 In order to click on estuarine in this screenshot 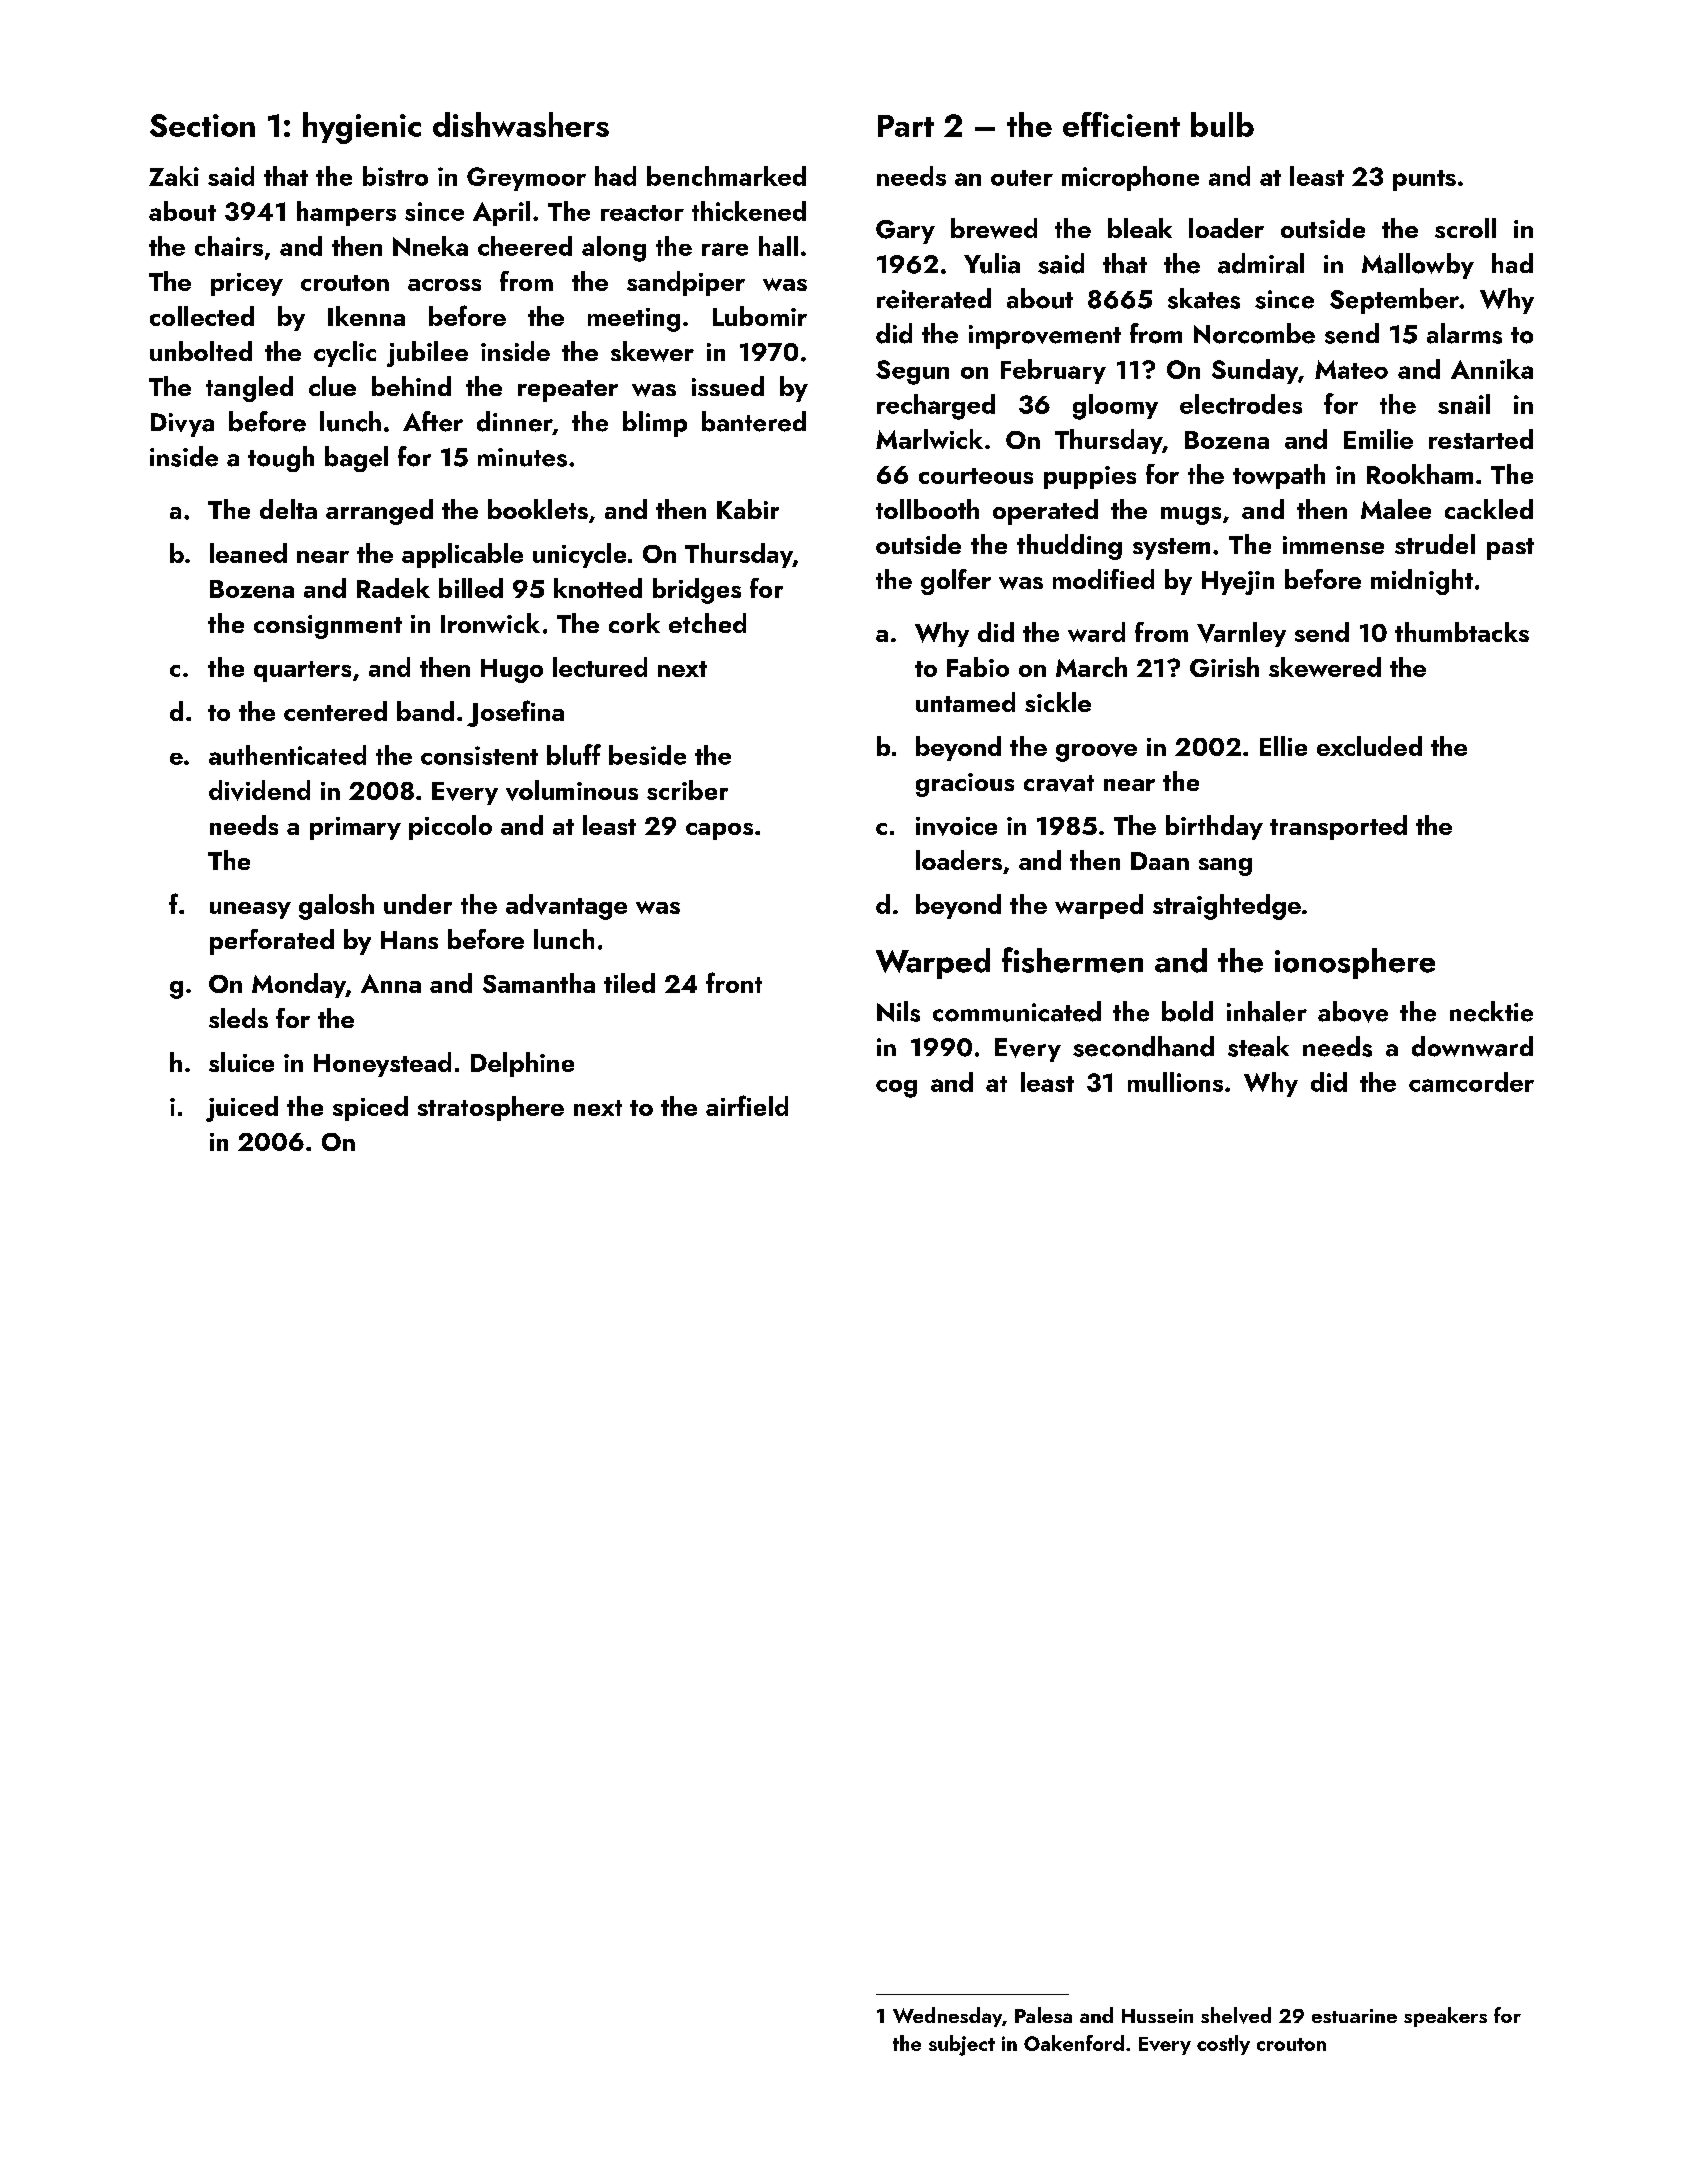, I will do `click(1354, 2016)`.
